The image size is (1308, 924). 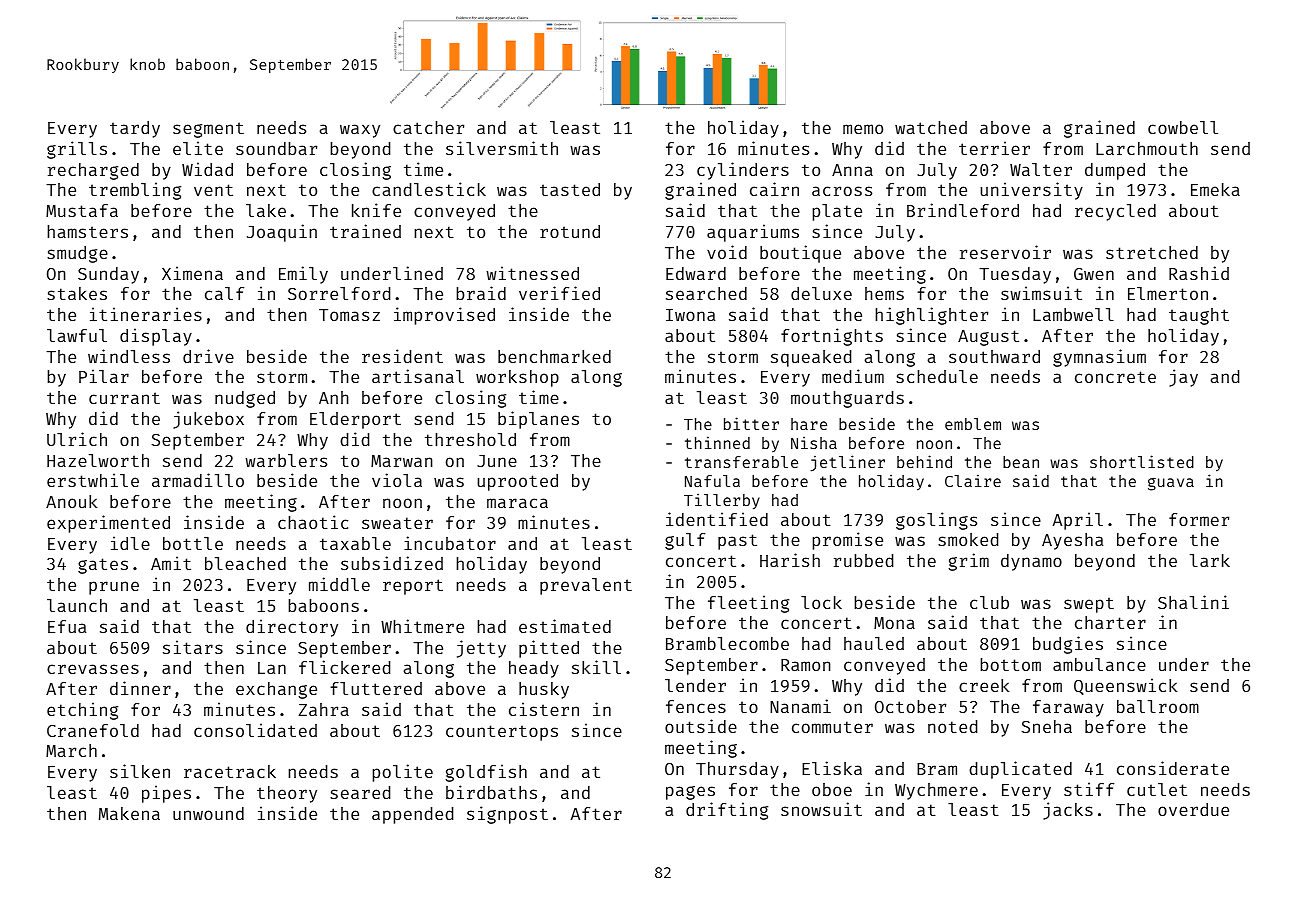 What do you see at coordinates (884, 293) in the image?
I see `hems` at bounding box center [884, 293].
